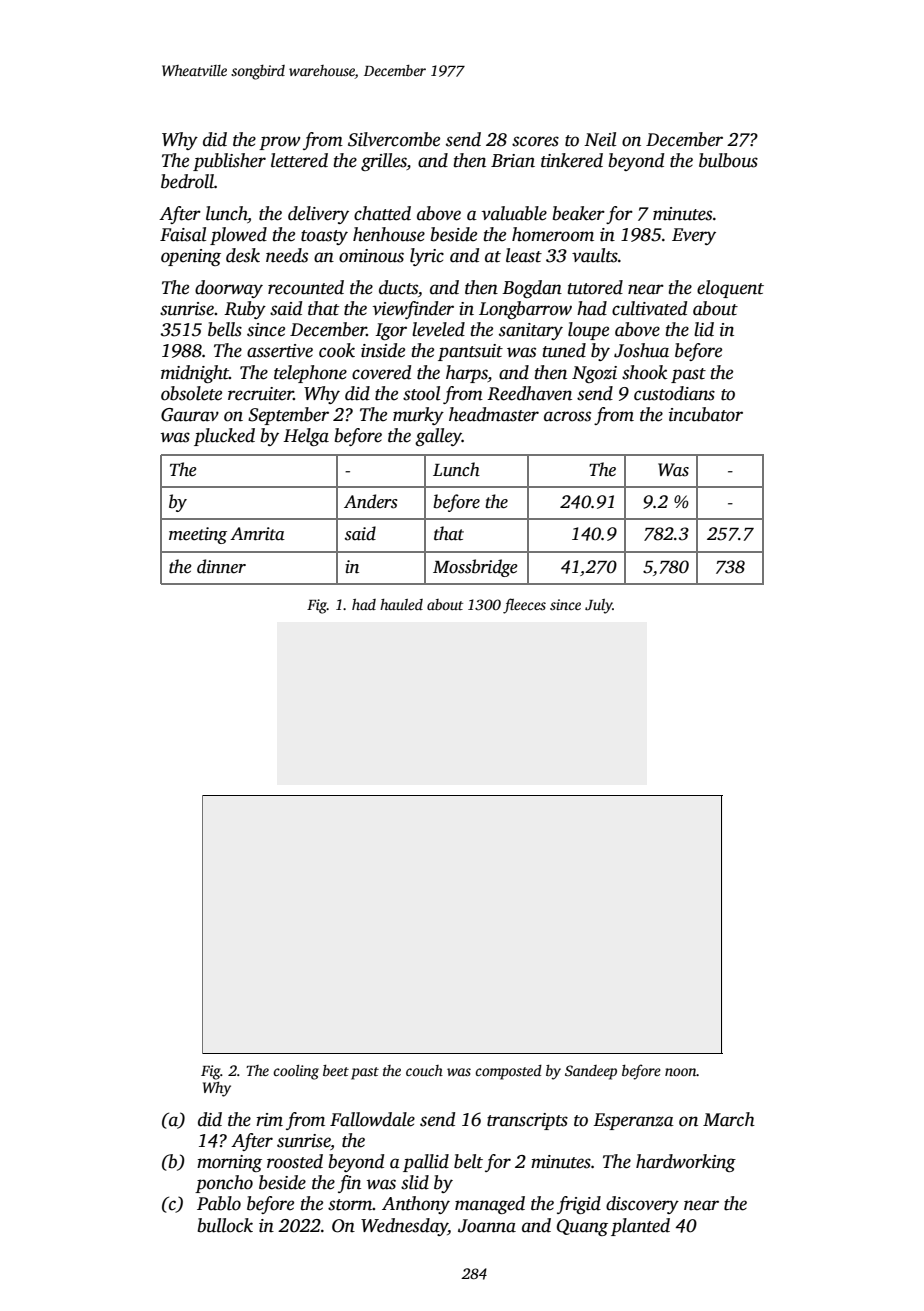 The image size is (924, 1311). Describe the element at coordinates (599, 606) in the screenshot. I see `July` at that location.
